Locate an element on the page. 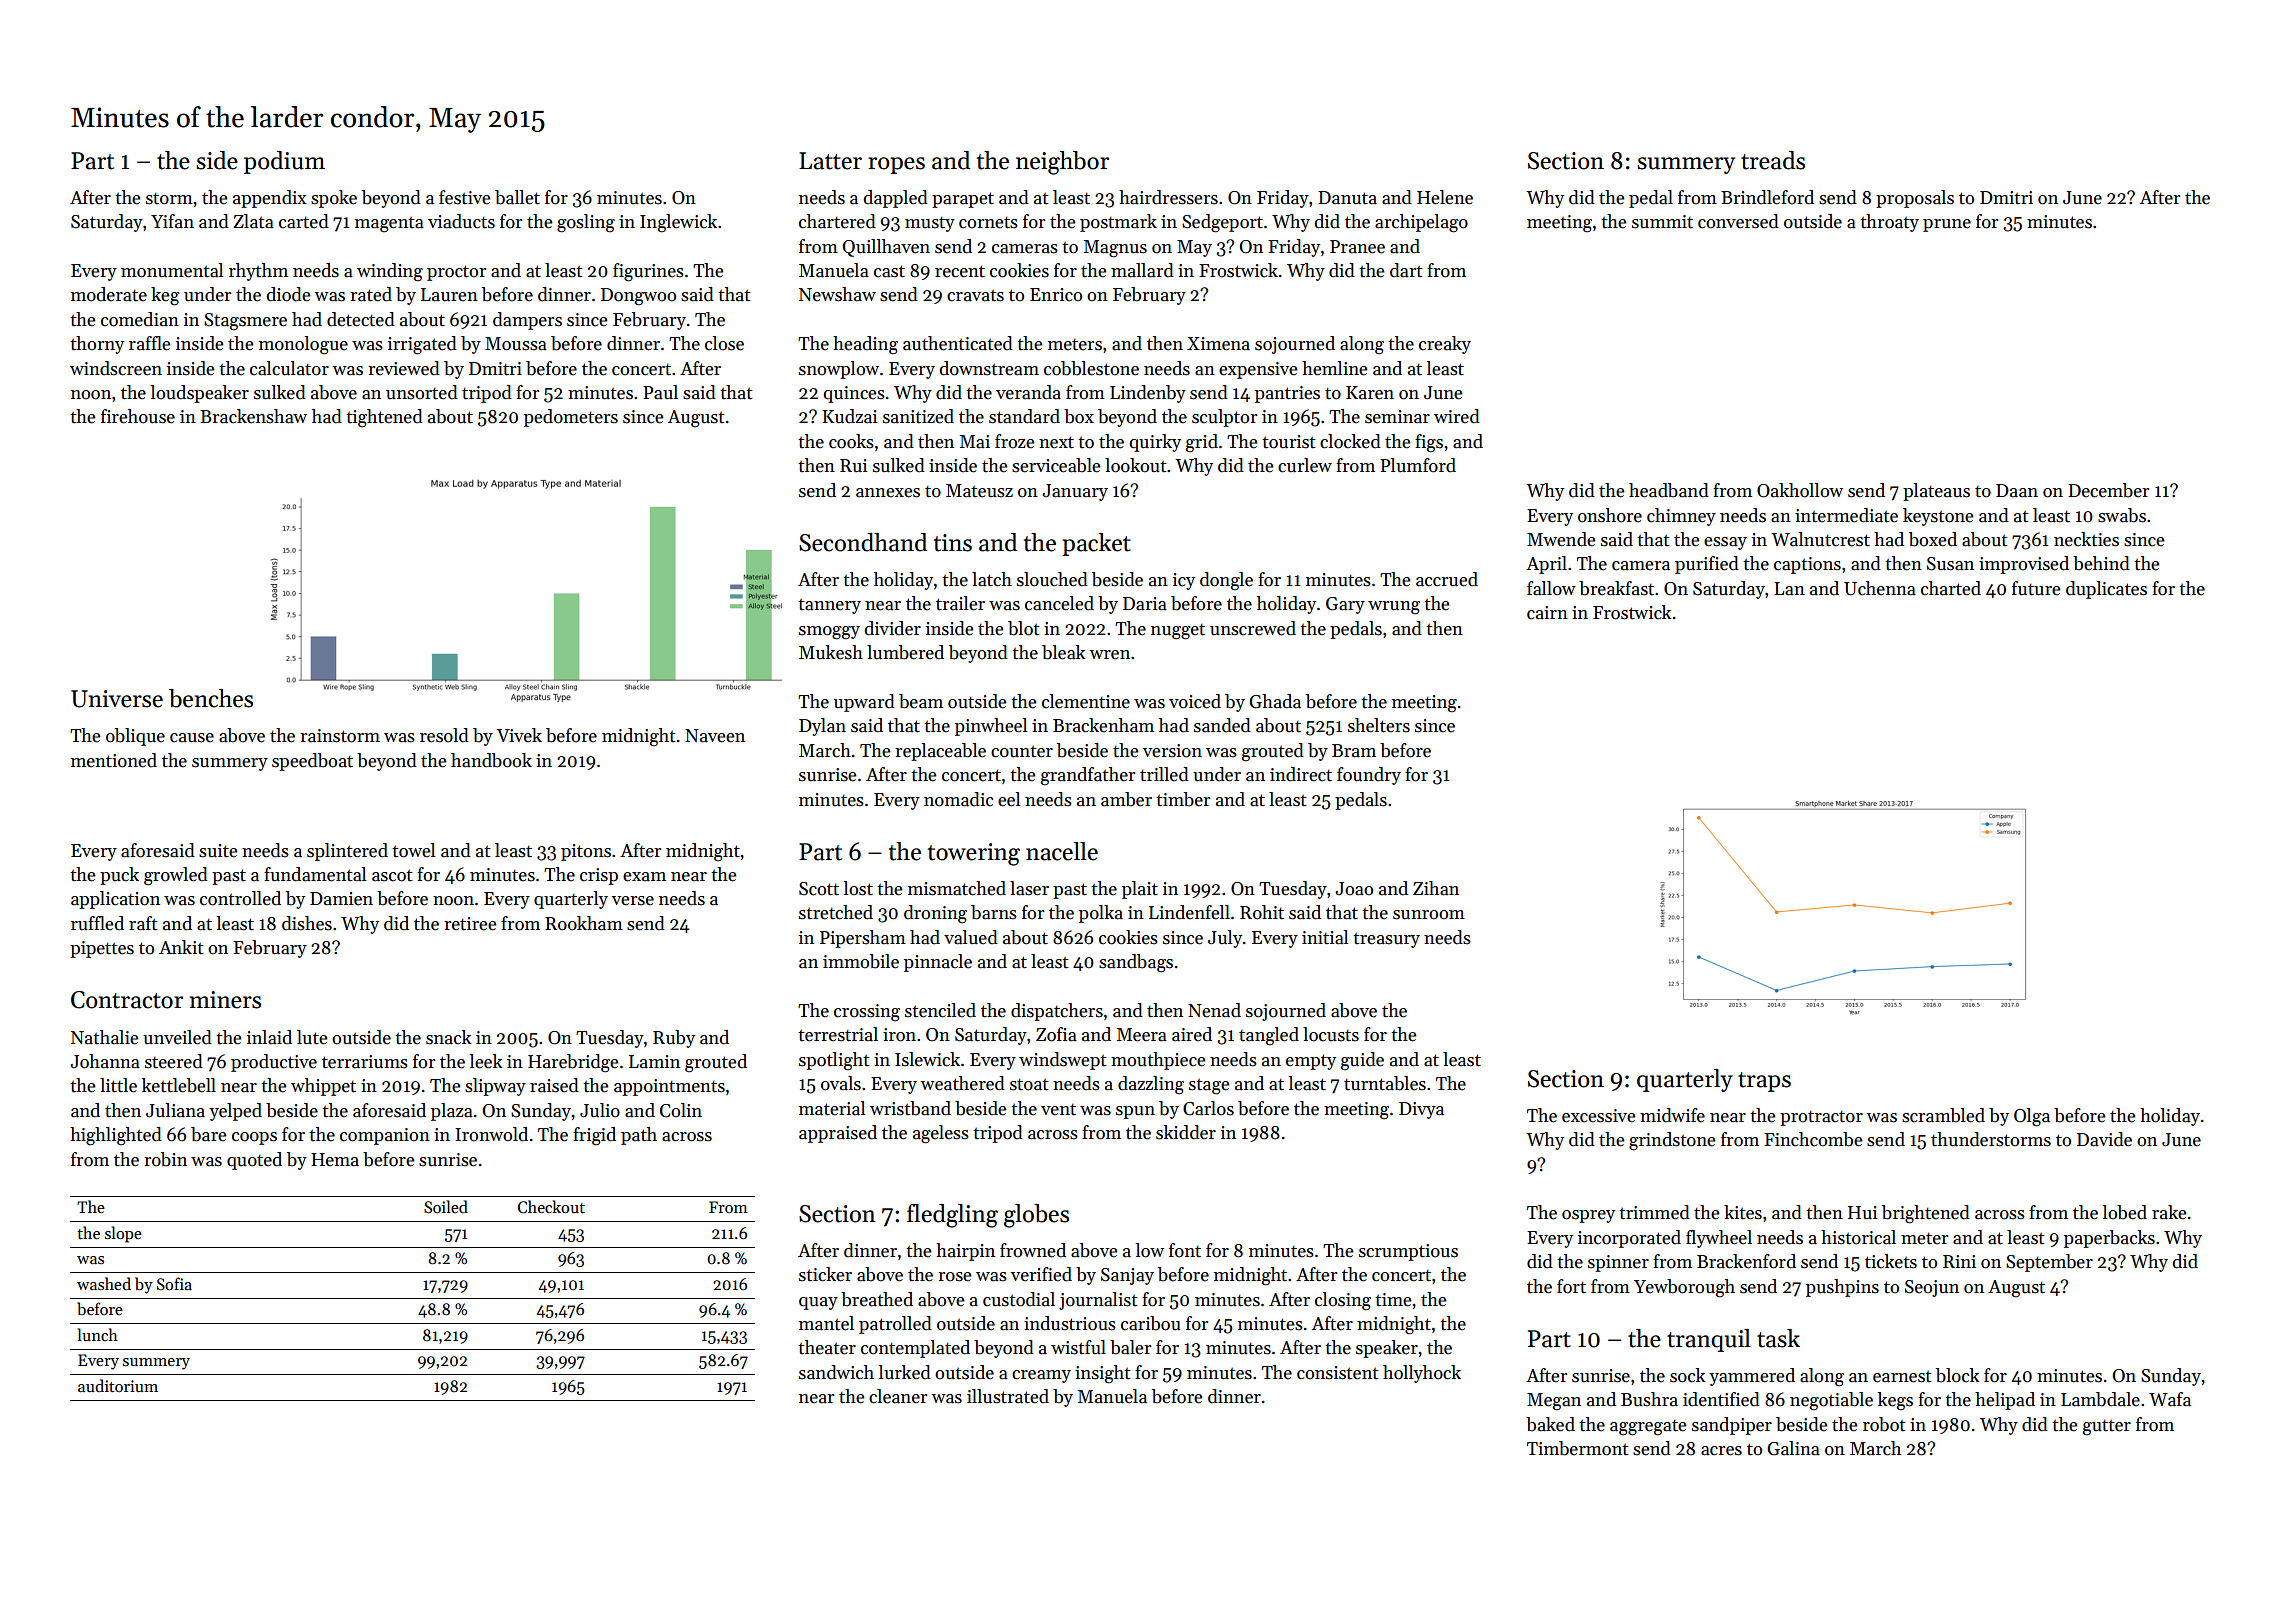  expensive is located at coordinates (1258, 370).
